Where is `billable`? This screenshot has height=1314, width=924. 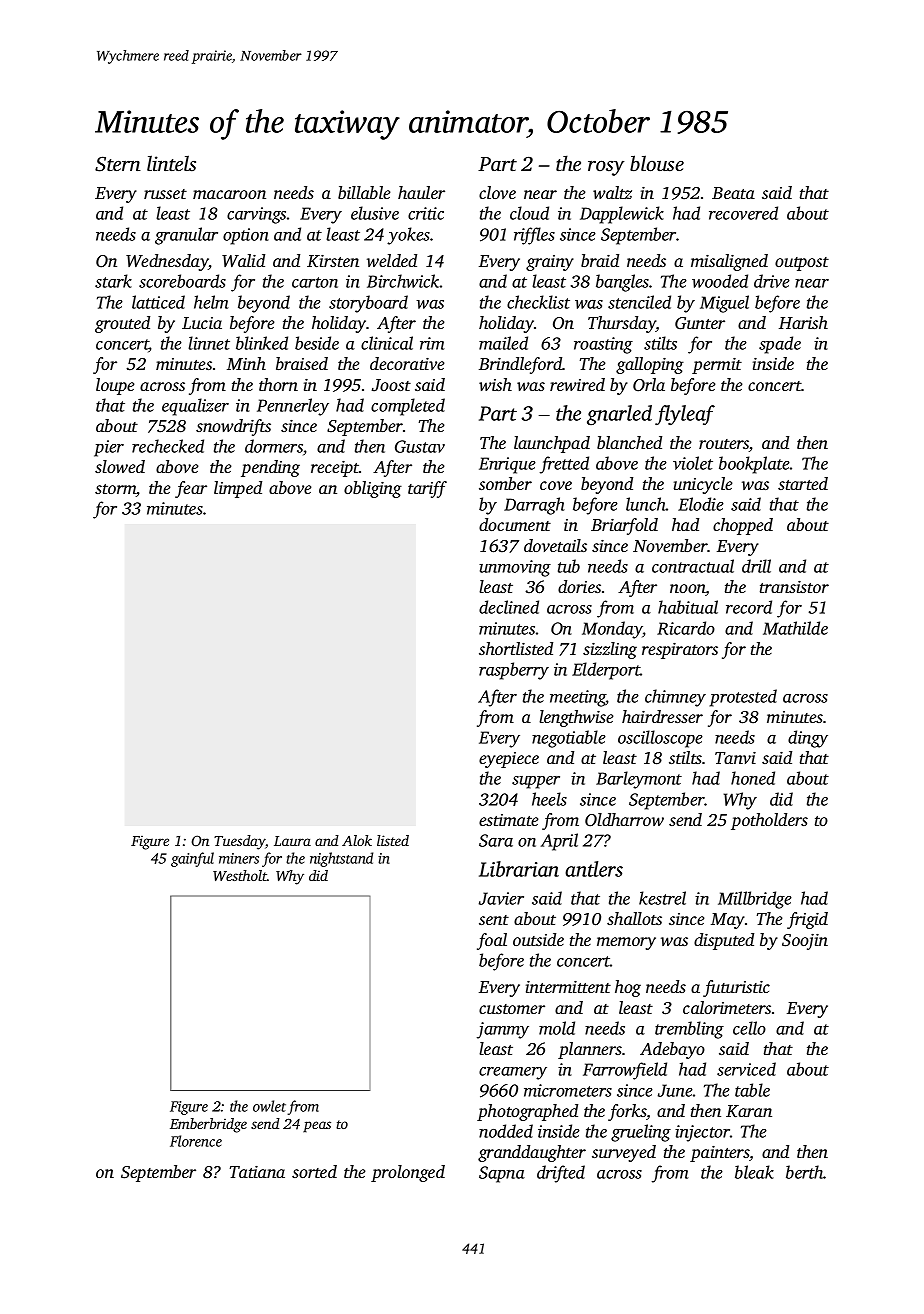
billable is located at coordinates (364, 192).
